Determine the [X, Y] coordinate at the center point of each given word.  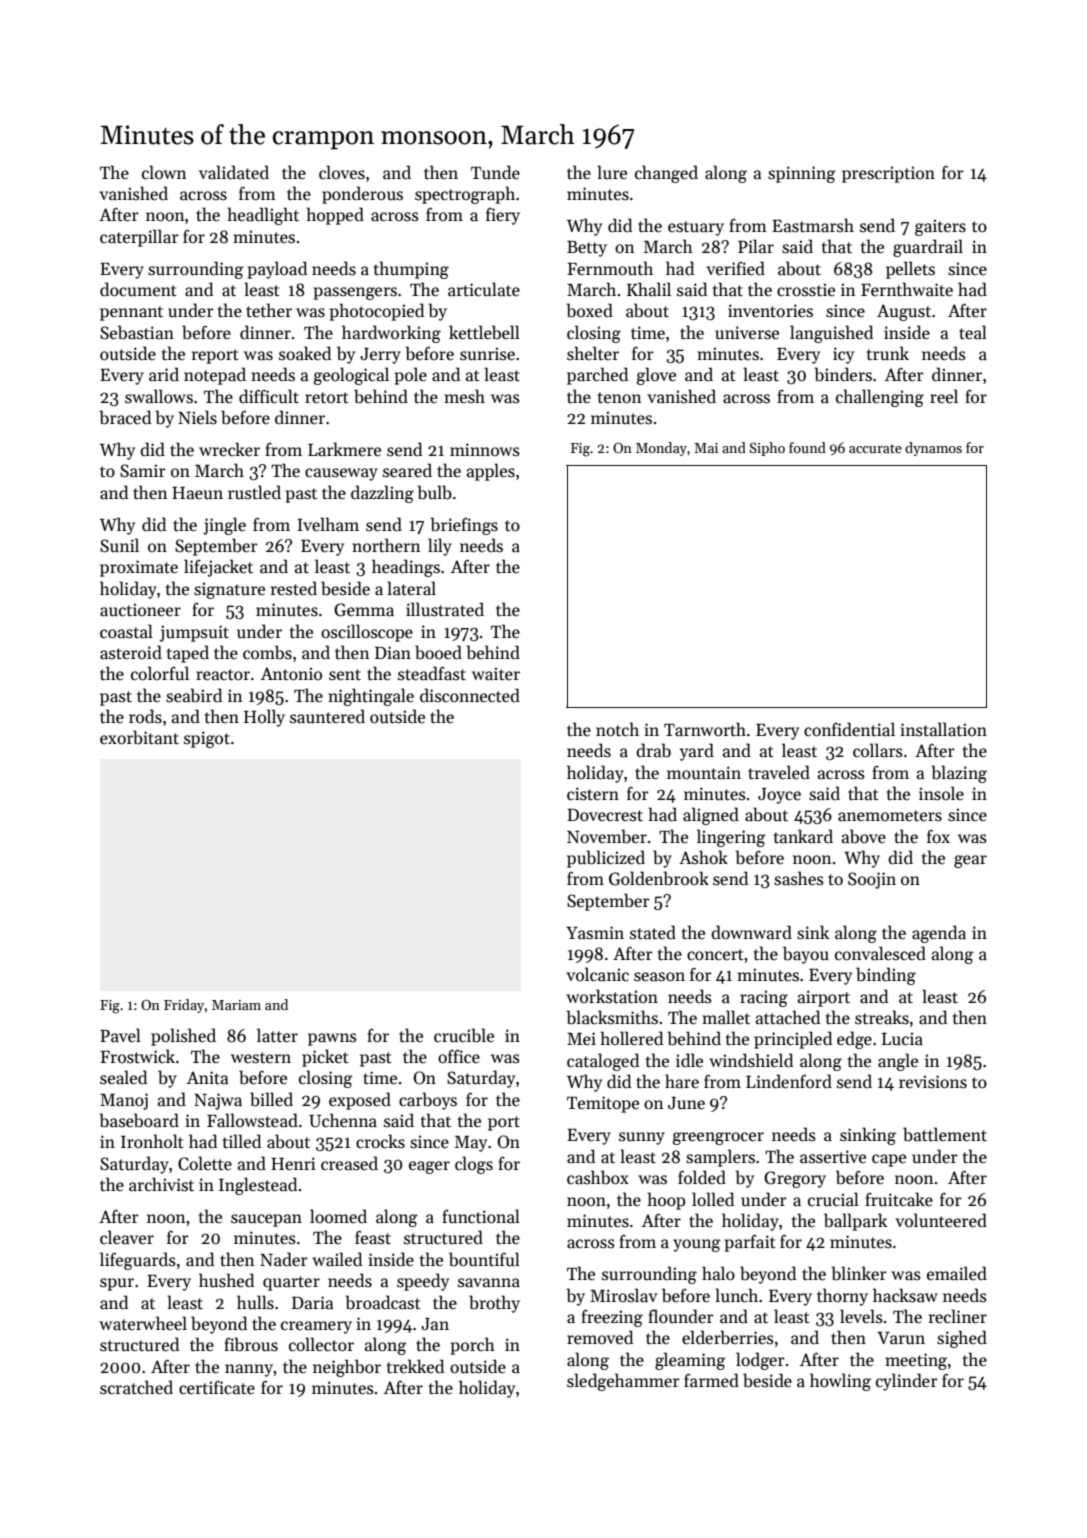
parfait [750, 1243]
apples [491, 472]
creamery [316, 1327]
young [697, 1245]
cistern [593, 794]
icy [843, 355]
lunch [736, 1295]
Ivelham [328, 524]
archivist [161, 1184]
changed [666, 174]
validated [234, 172]
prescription [888, 174]
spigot [207, 739]
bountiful [484, 1259]
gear [970, 861]
